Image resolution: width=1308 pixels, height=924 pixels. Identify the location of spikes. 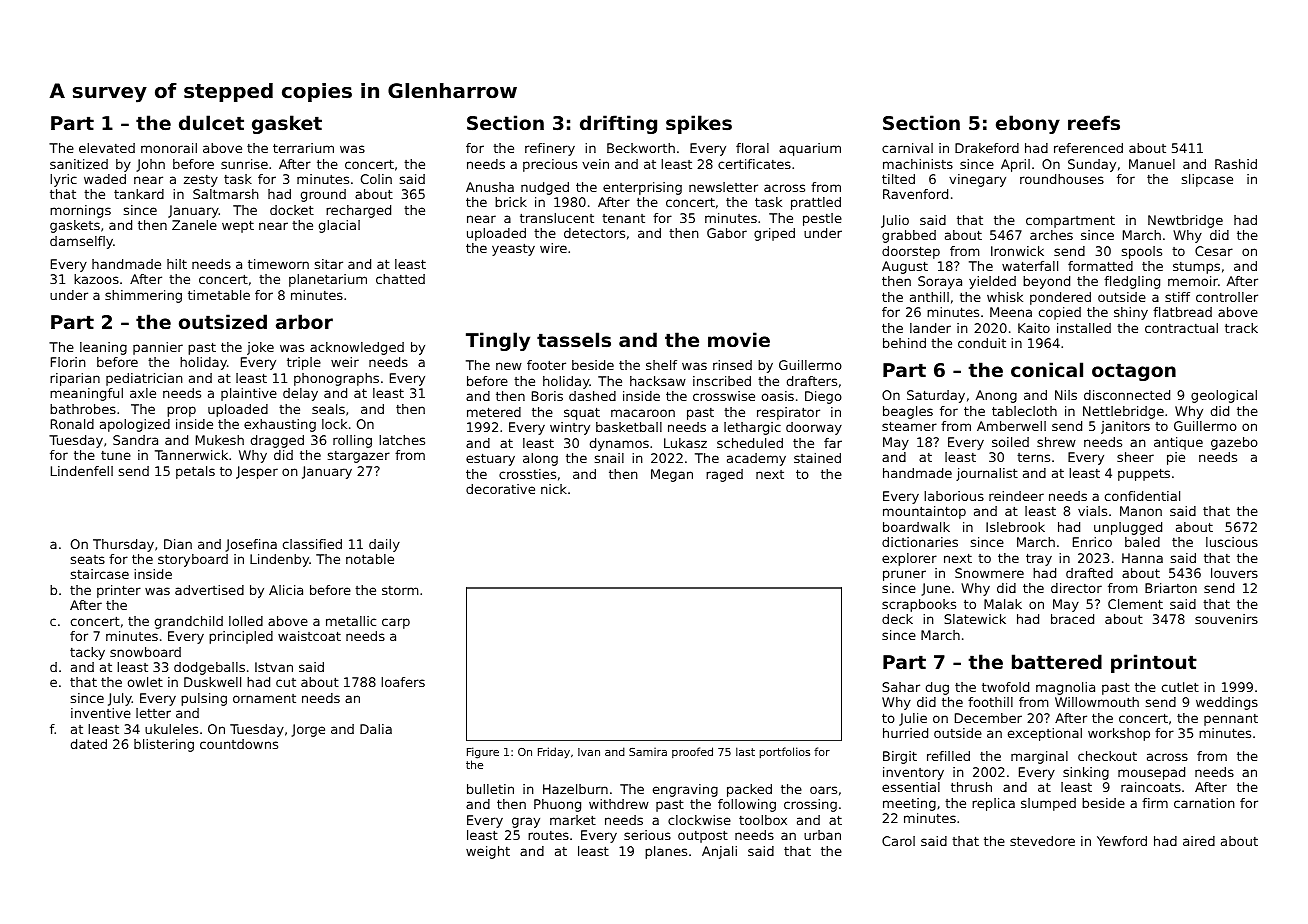
(699, 124).
